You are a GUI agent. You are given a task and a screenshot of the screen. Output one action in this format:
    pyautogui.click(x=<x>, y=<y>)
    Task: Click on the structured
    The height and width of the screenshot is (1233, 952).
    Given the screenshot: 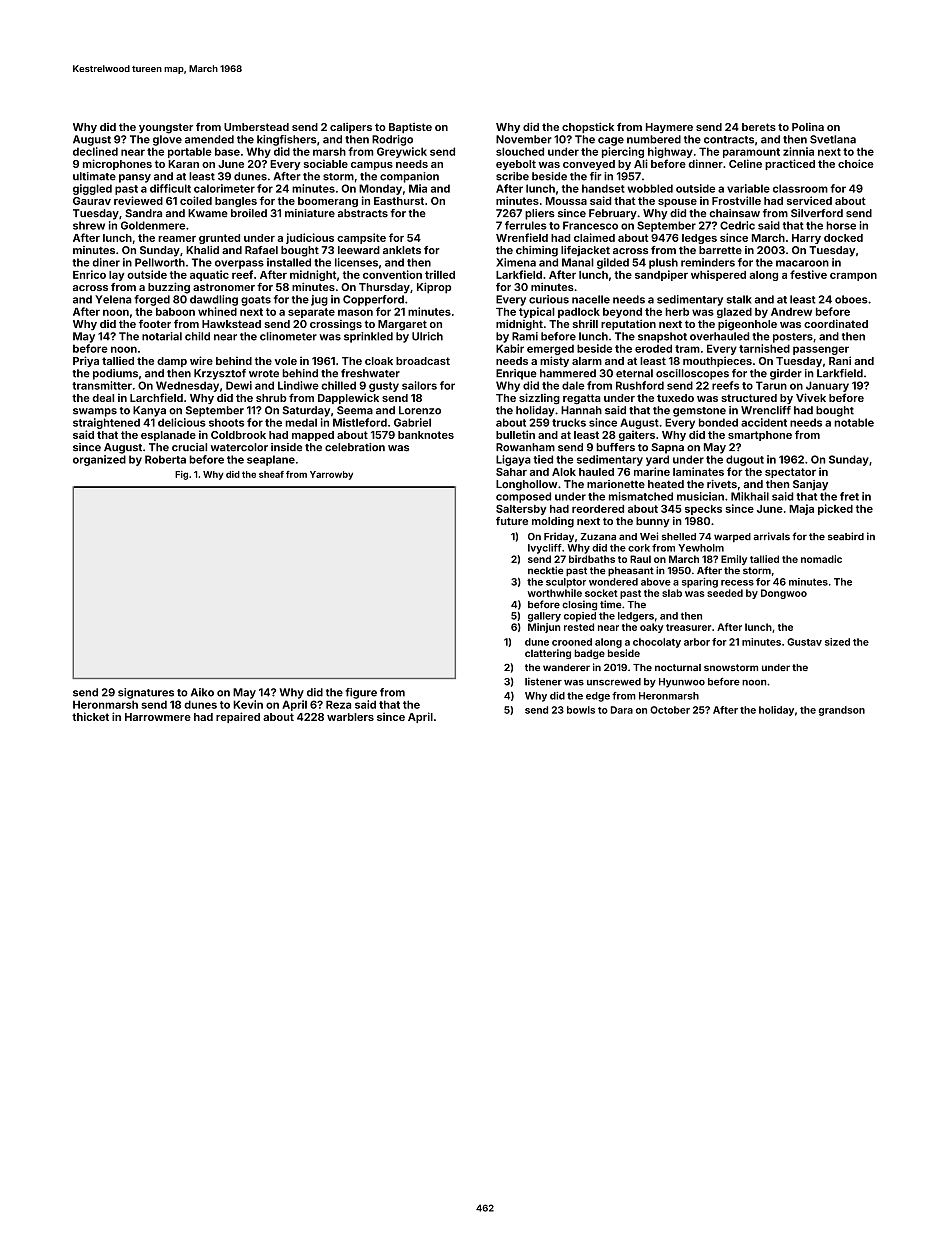 What is the action you would take?
    pyautogui.click(x=749, y=398)
